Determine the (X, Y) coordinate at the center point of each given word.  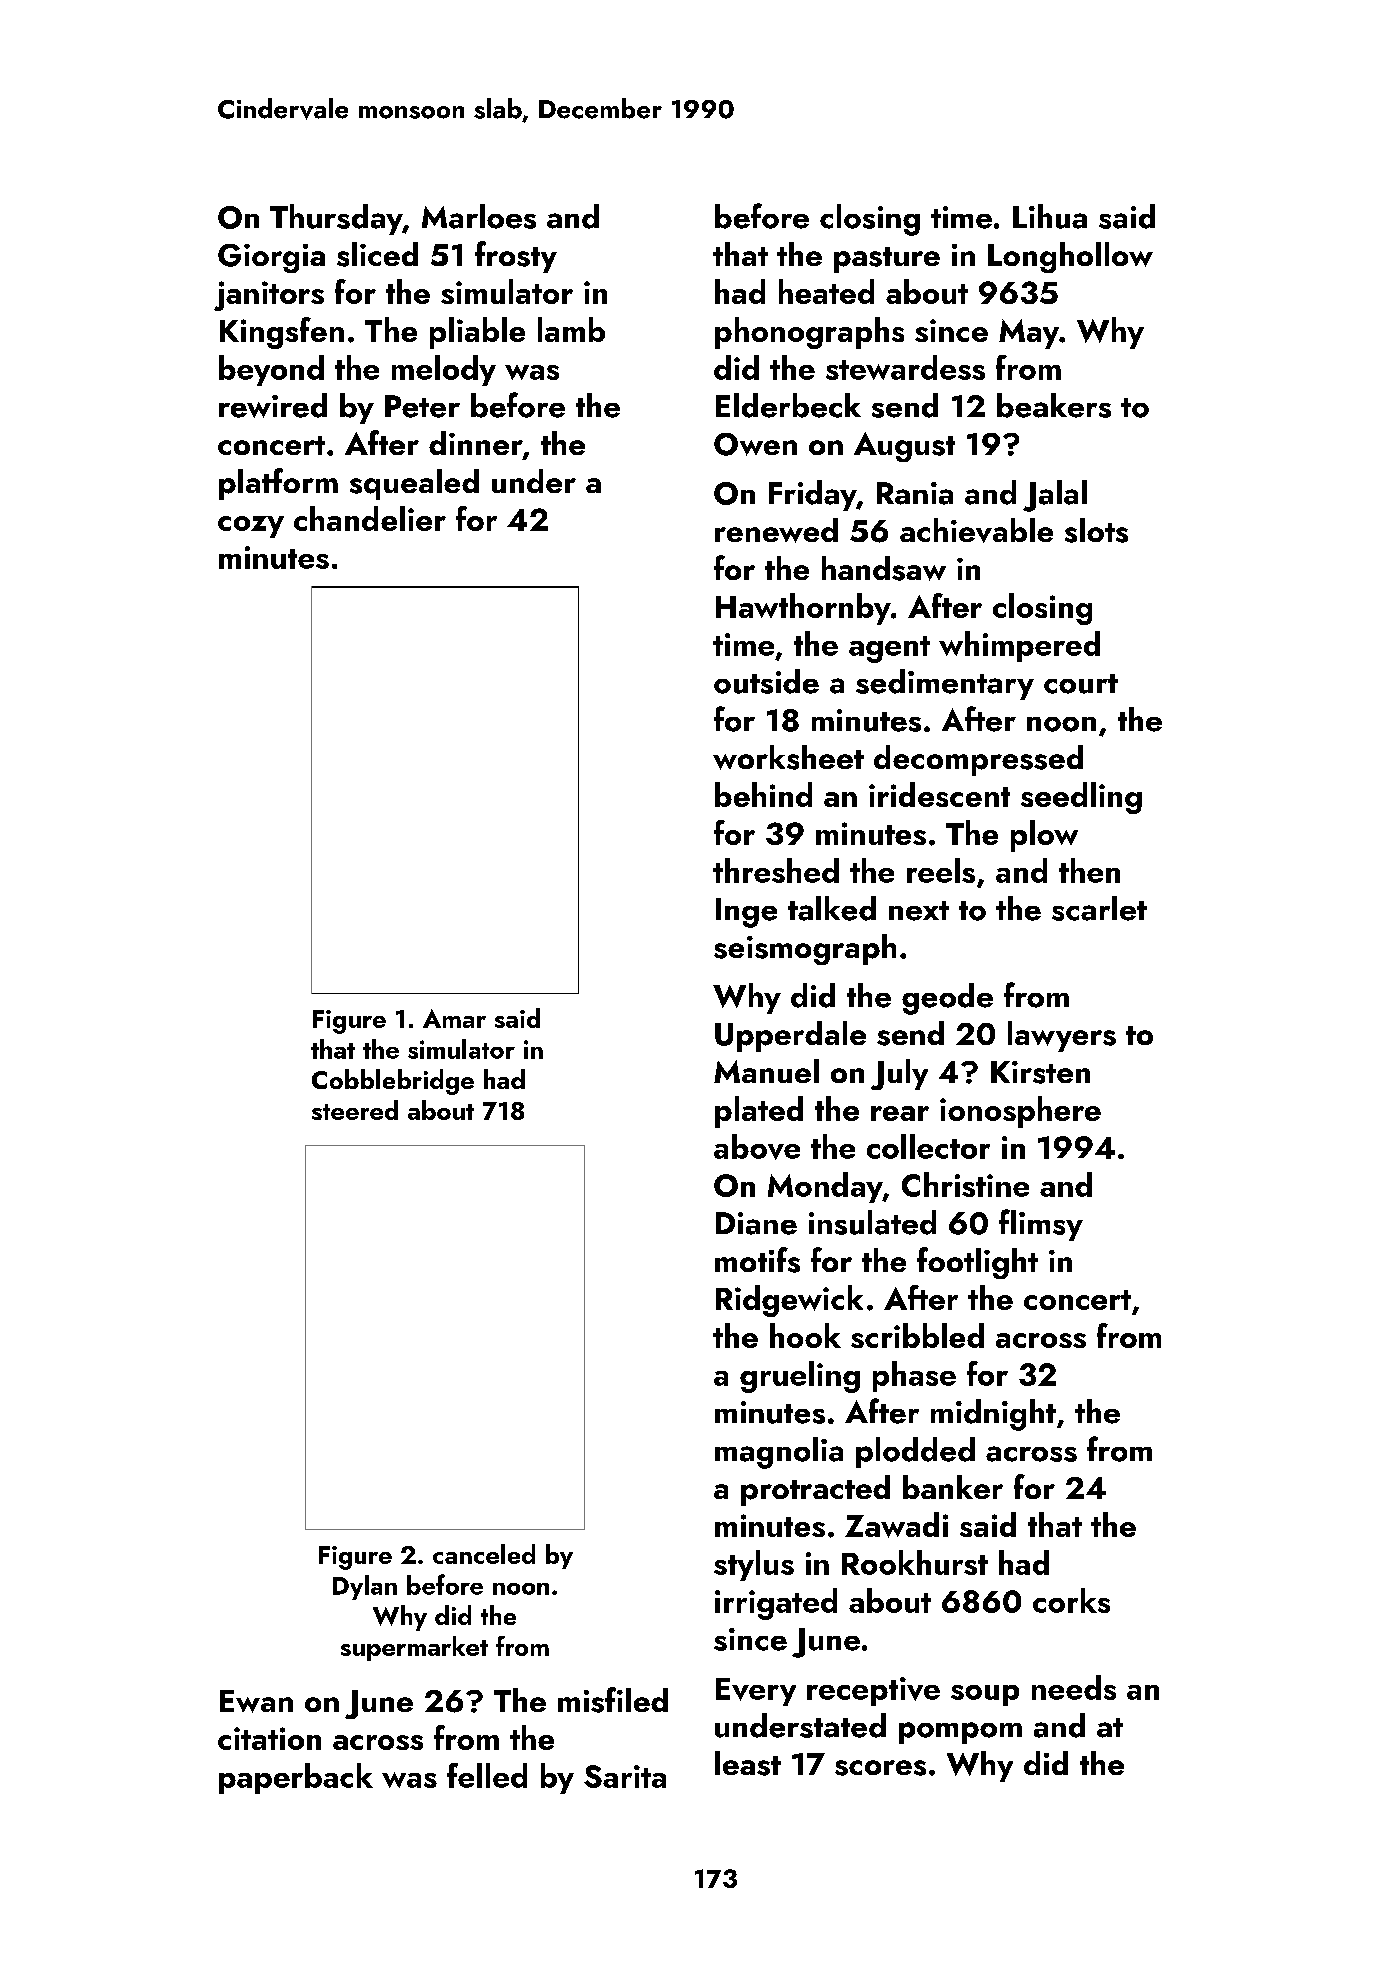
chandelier (370, 518)
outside (766, 681)
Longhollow (1070, 257)
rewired (273, 405)
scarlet (1099, 908)
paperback (296, 1778)
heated (826, 291)
